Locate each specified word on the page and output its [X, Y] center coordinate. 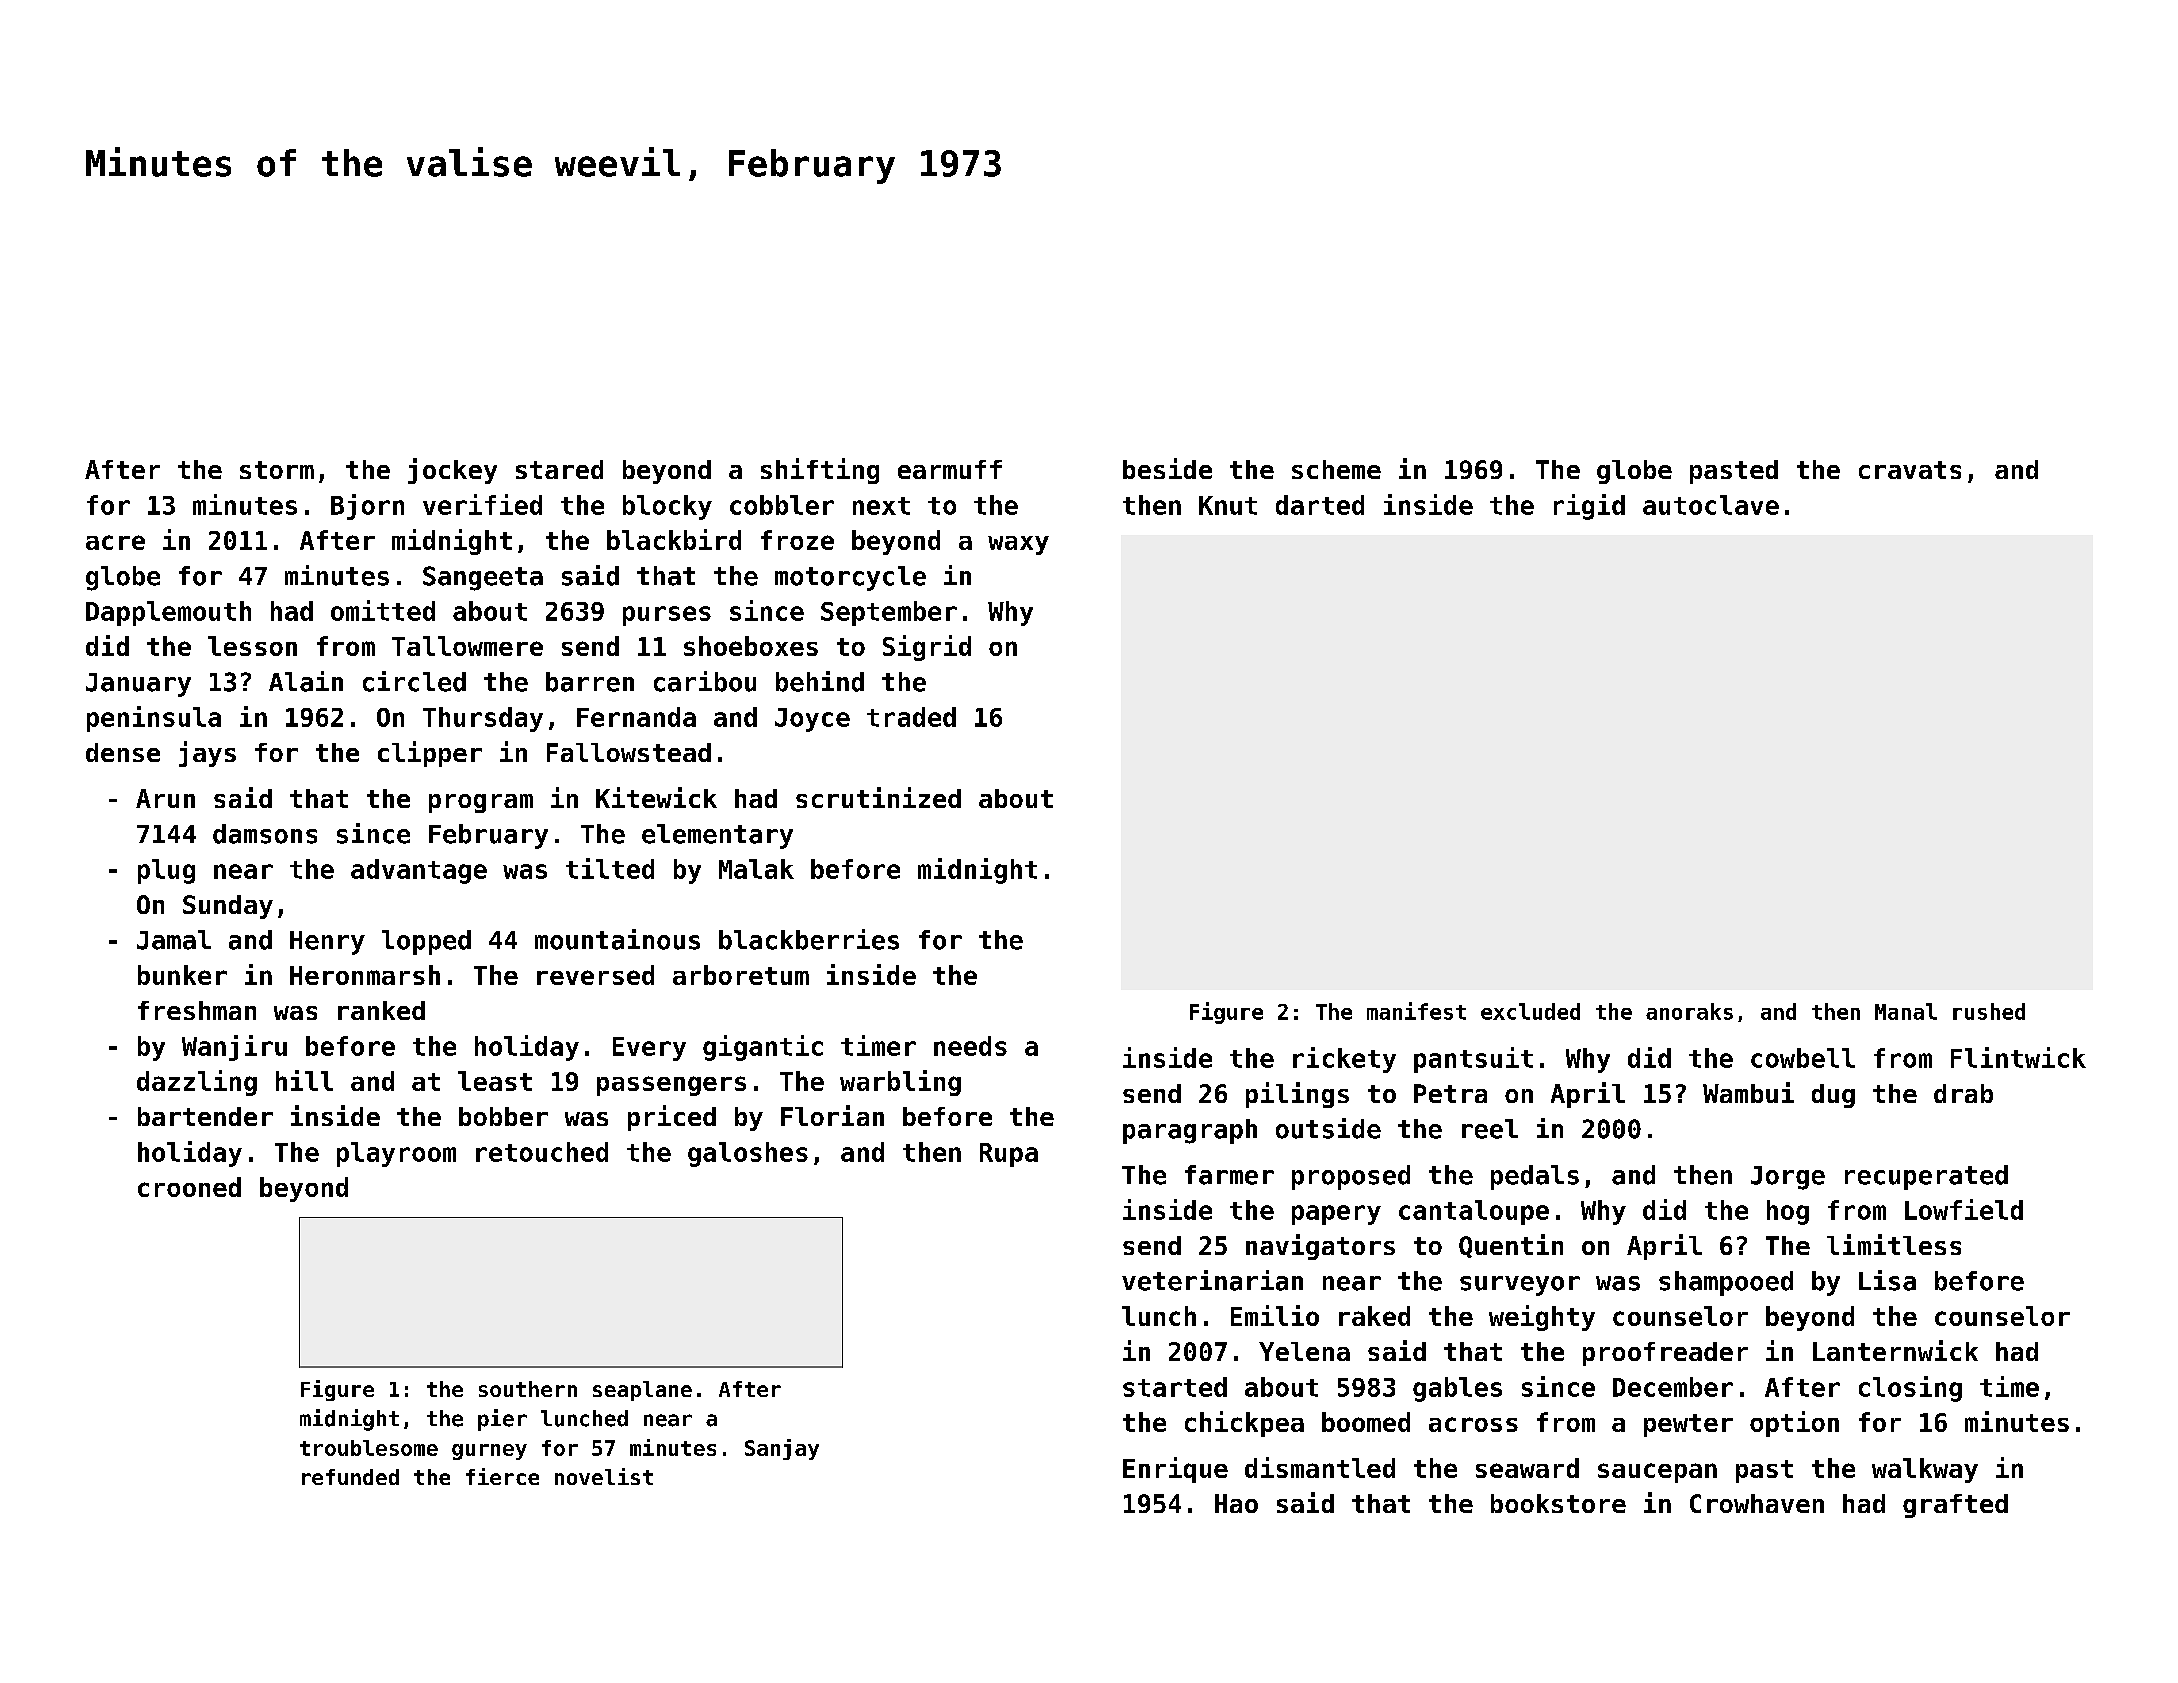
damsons [265, 834]
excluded [1530, 1011]
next [881, 506]
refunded [350, 1477]
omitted [383, 610]
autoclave [1711, 505]
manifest [1416, 1011]
